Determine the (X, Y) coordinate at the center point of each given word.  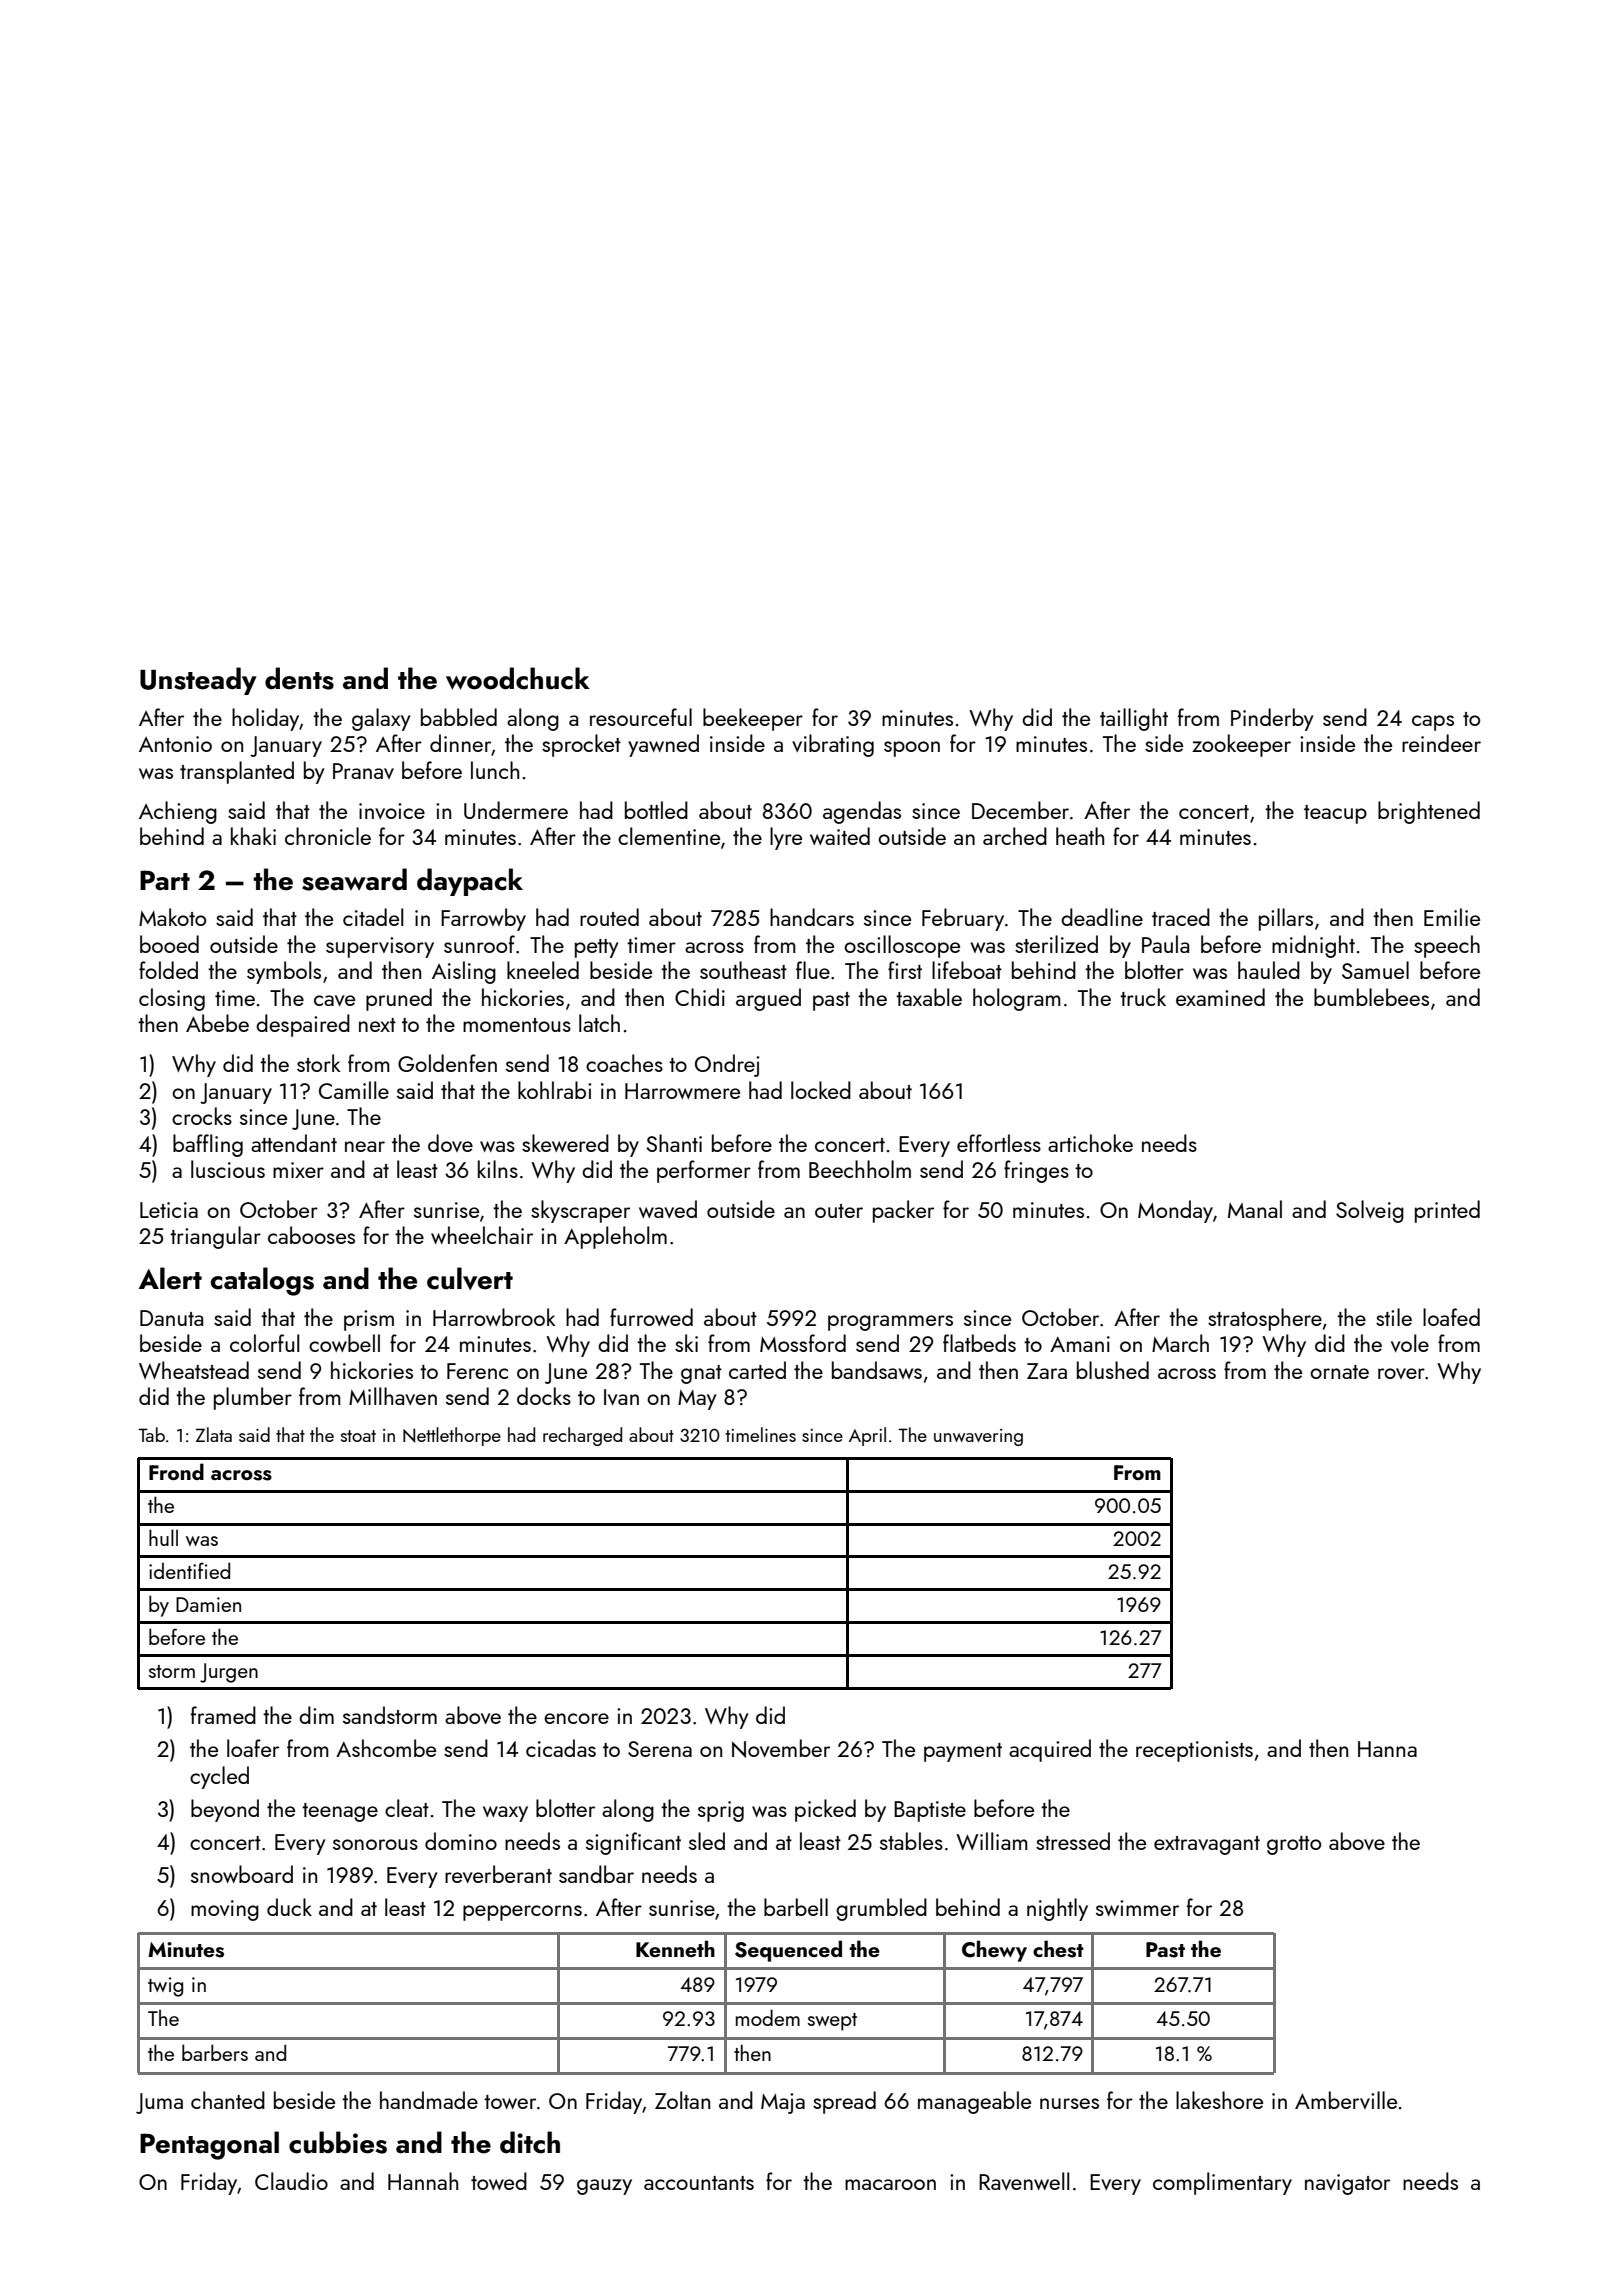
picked (825, 1810)
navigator (1347, 2184)
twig (165, 1987)
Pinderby (1272, 719)
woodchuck (518, 678)
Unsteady (198, 681)
